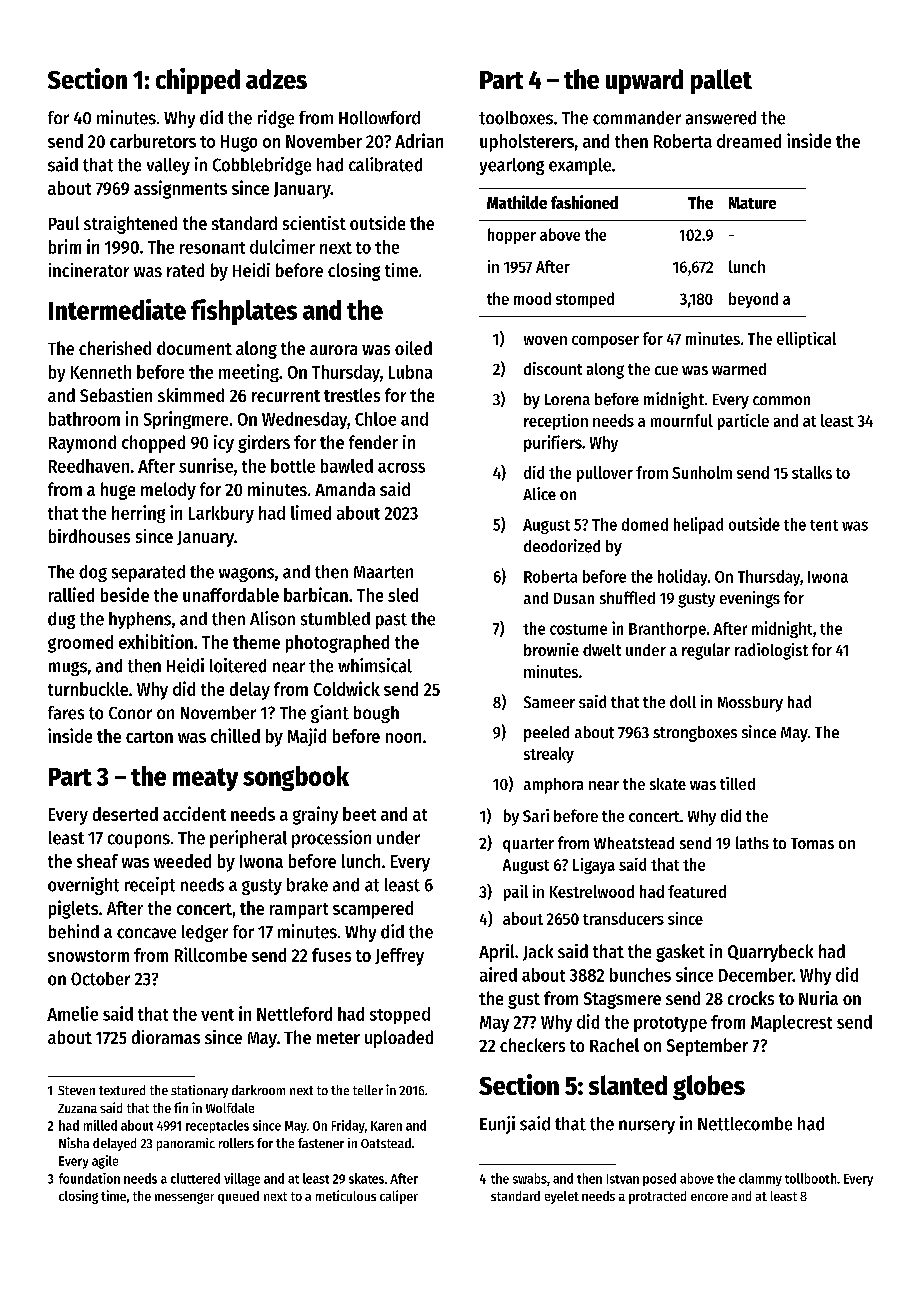  I want to click on fares, so click(66, 713).
